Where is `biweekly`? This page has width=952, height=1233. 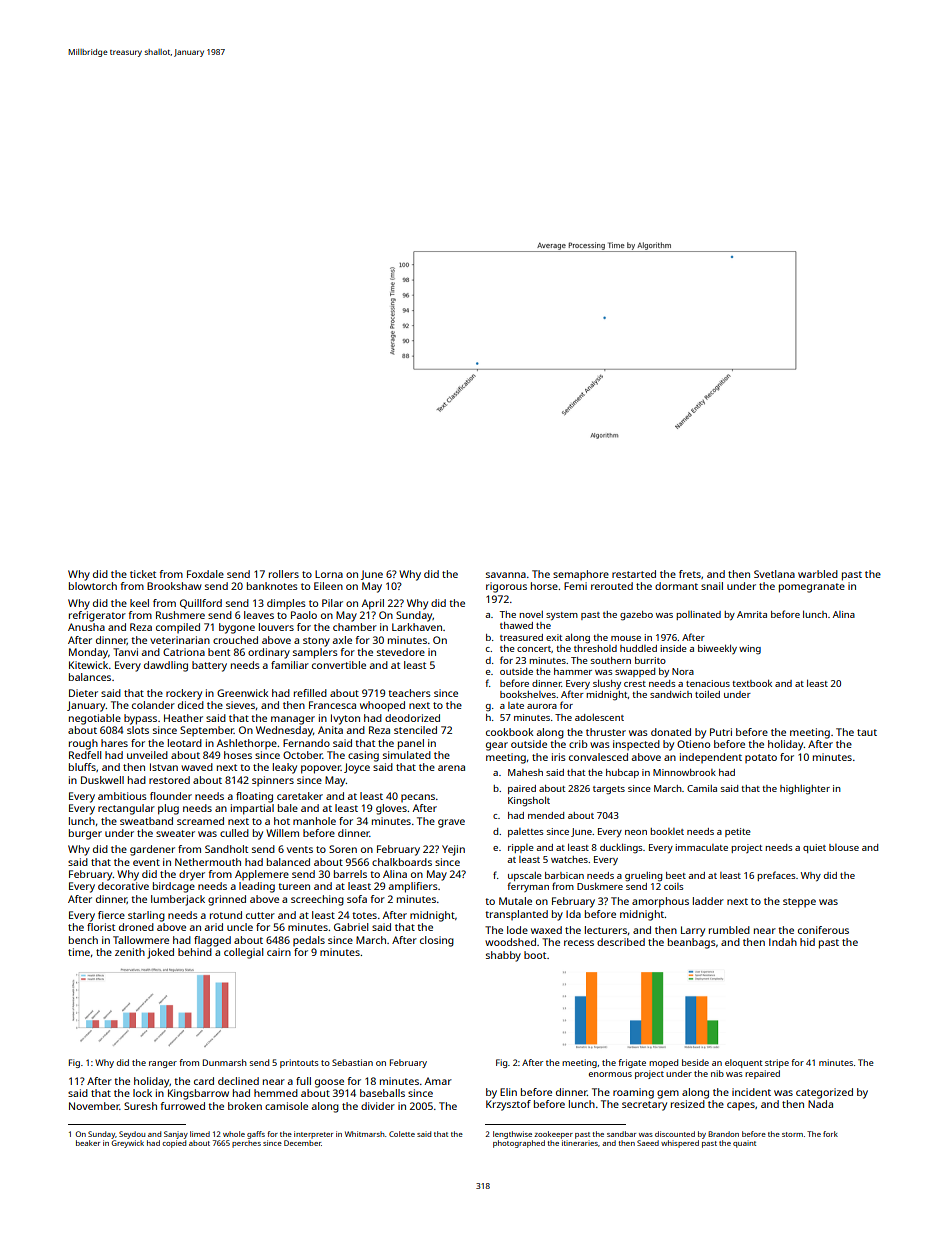 biweekly is located at coordinates (717, 649).
